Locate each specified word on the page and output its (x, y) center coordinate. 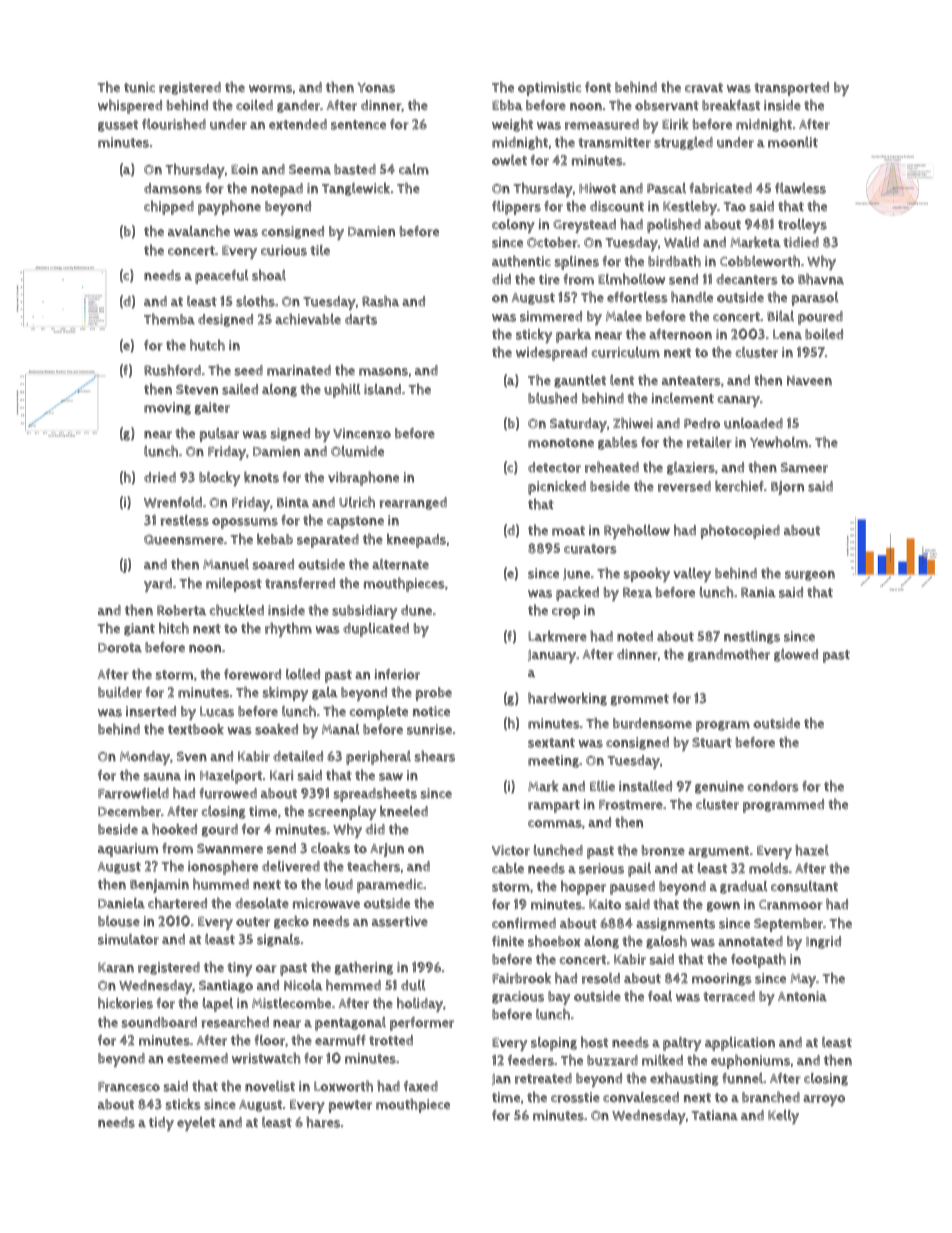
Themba (169, 319)
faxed (421, 1086)
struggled (683, 143)
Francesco (129, 1087)
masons (383, 372)
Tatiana (714, 1115)
